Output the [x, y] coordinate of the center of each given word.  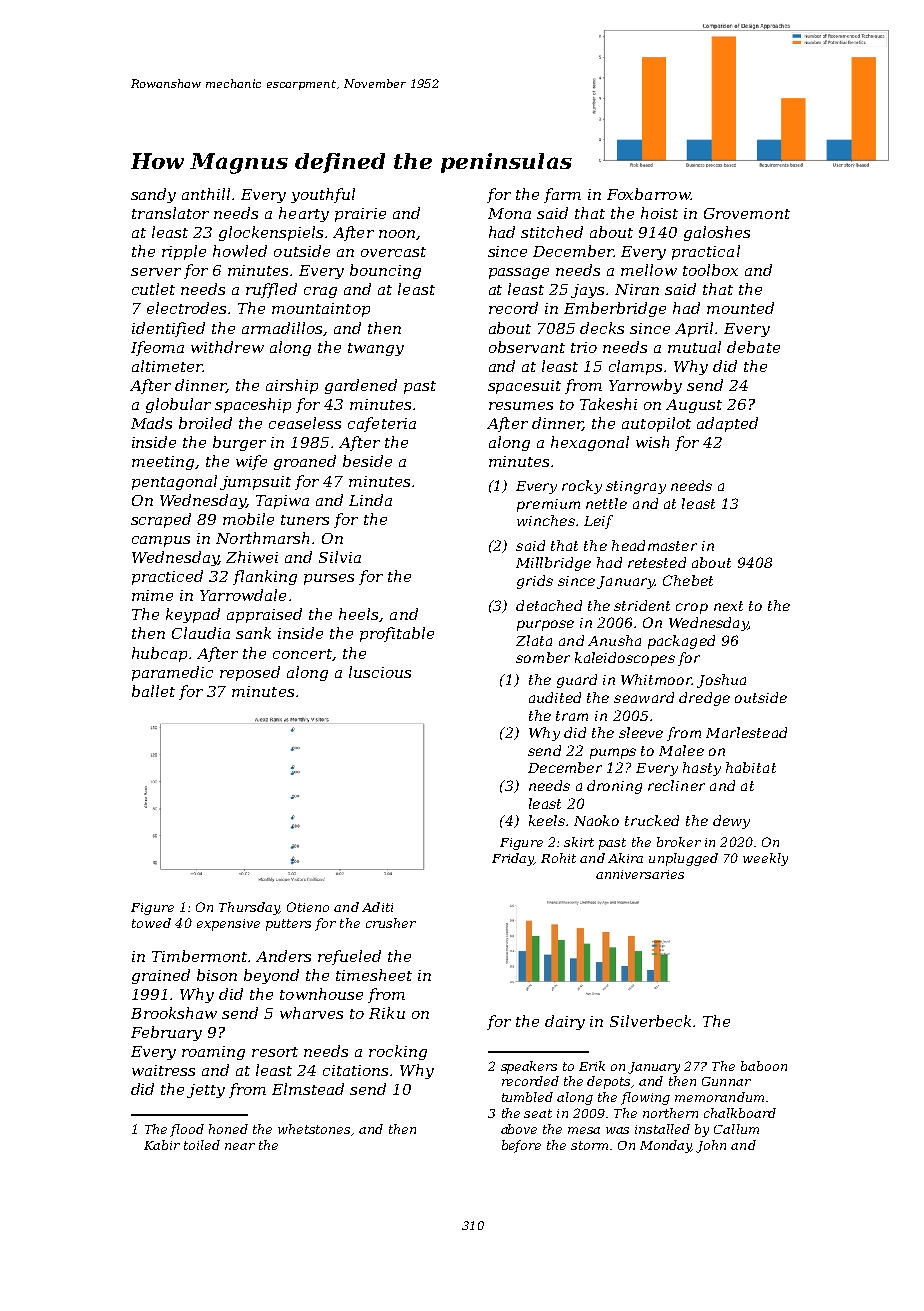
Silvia [340, 557]
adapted [727, 424]
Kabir [162, 1145]
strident [642, 605]
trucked [652, 820]
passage [519, 273]
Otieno [308, 907]
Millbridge [553, 564]
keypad [193, 615]
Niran [637, 289]
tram [572, 716]
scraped [161, 520]
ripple [184, 252]
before [521, 1146]
